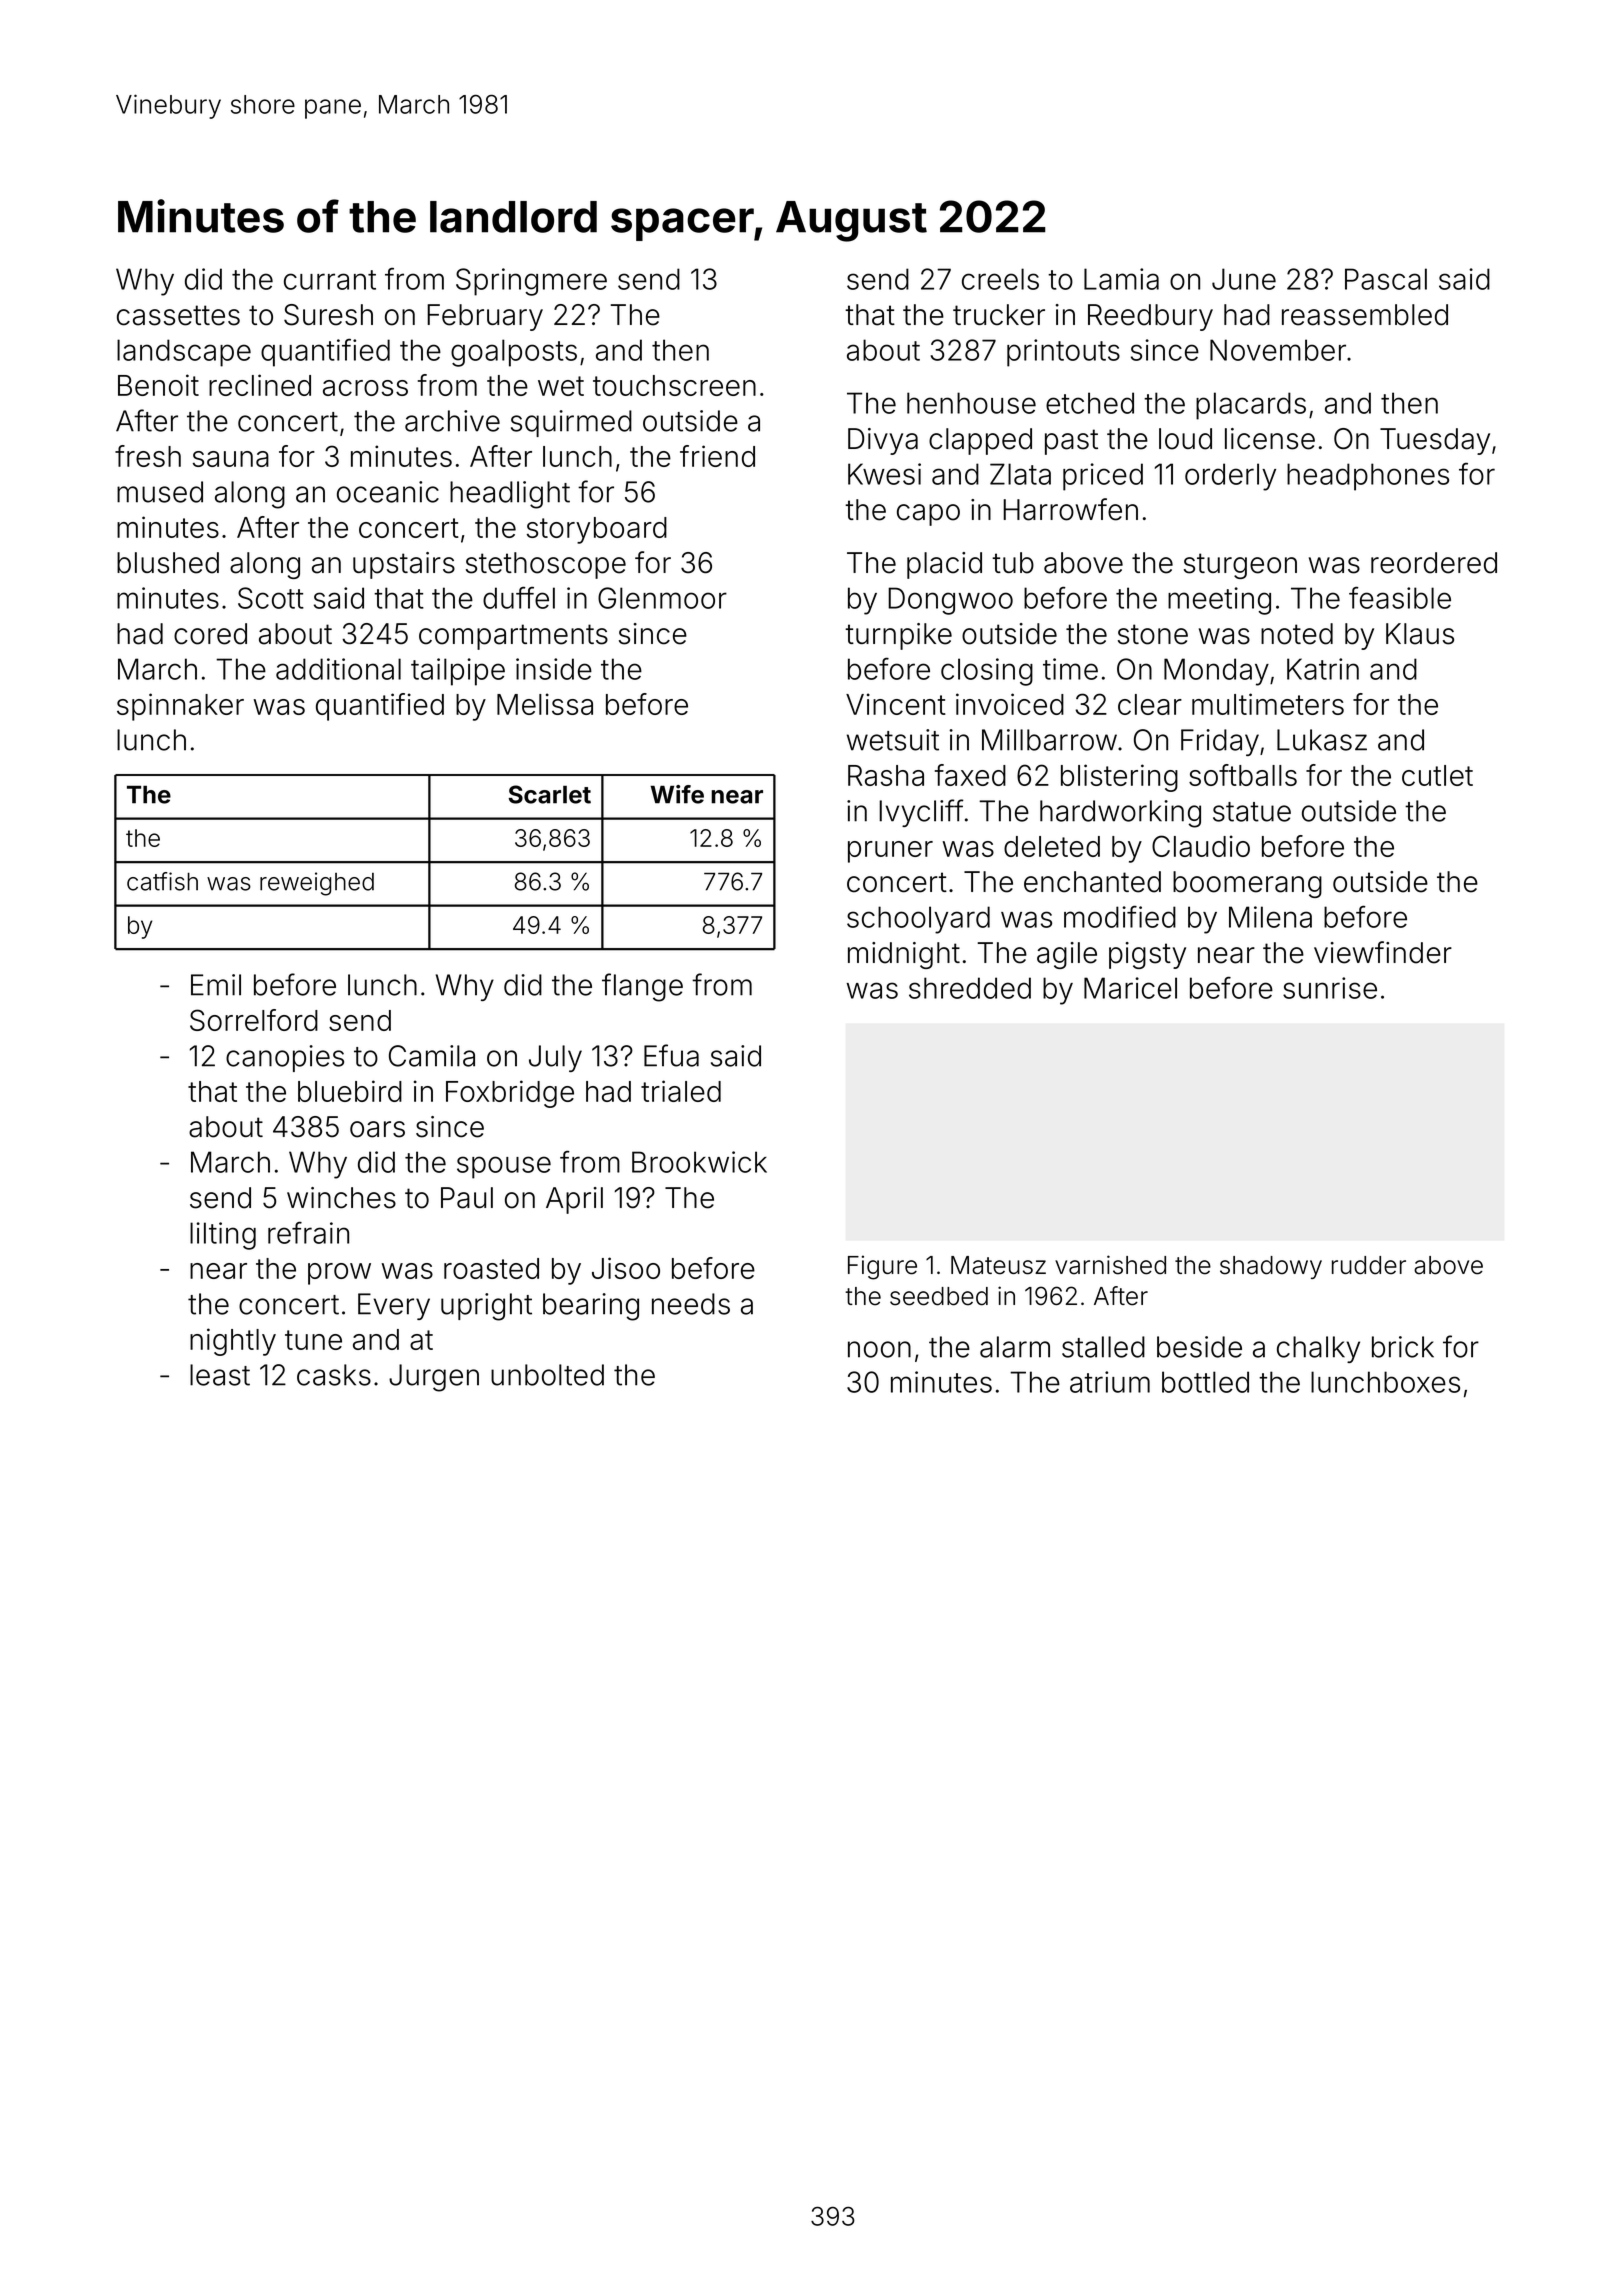 The height and width of the screenshot is (2292, 1620). I want to click on archive, so click(452, 421).
